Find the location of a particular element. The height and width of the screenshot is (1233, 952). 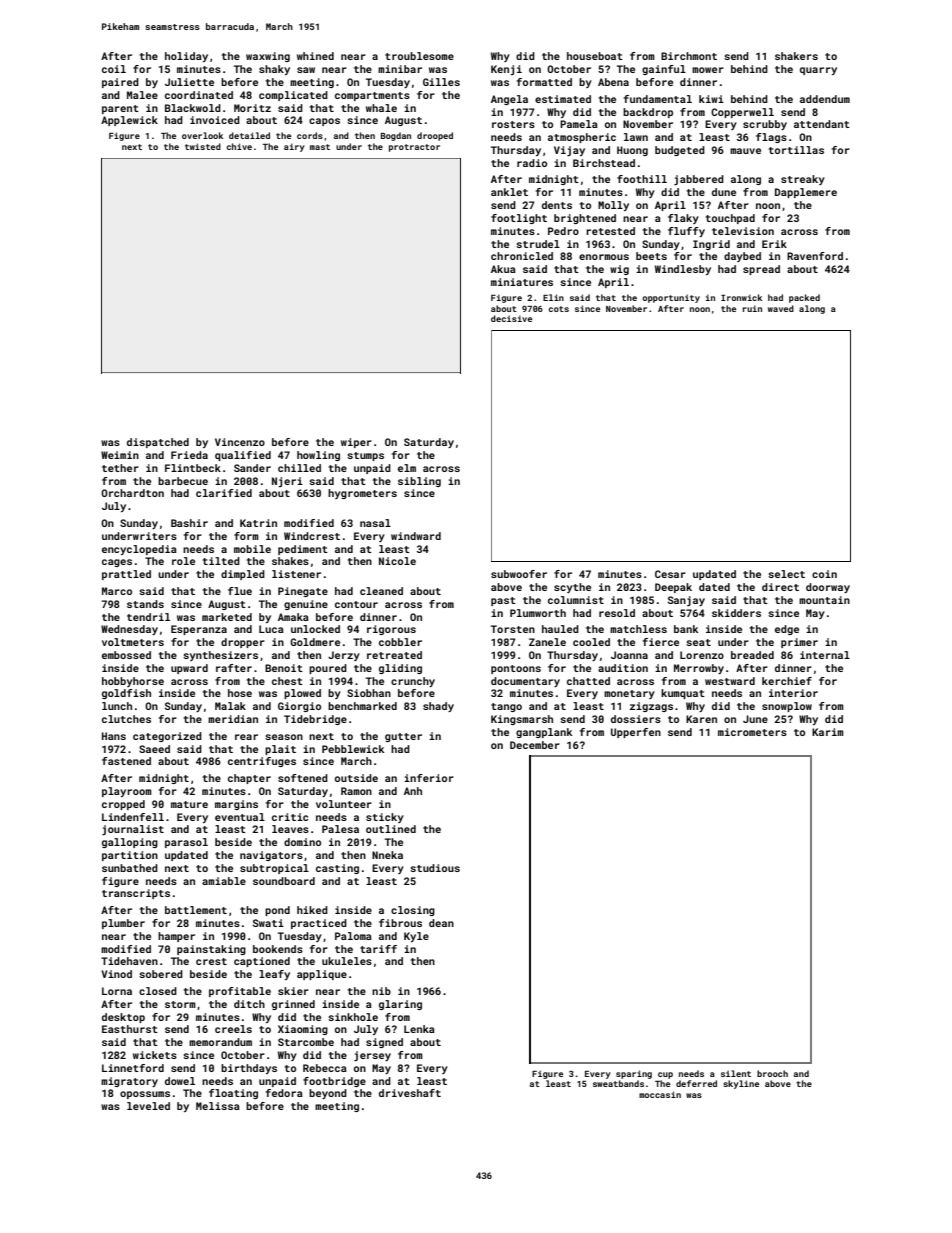

fedora is located at coordinates (284, 1093).
